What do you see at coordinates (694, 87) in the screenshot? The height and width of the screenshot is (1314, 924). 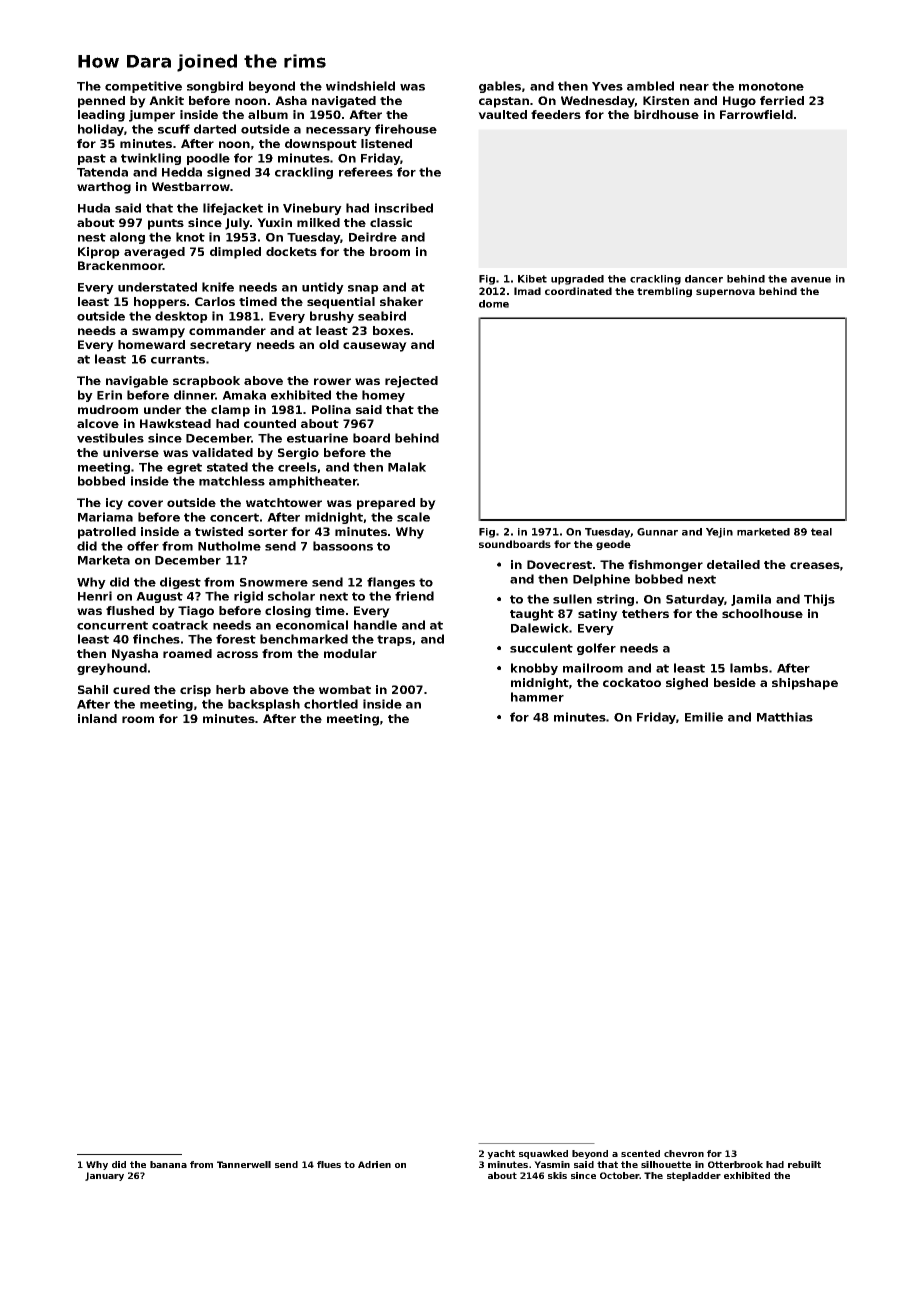 I see `near` at bounding box center [694, 87].
